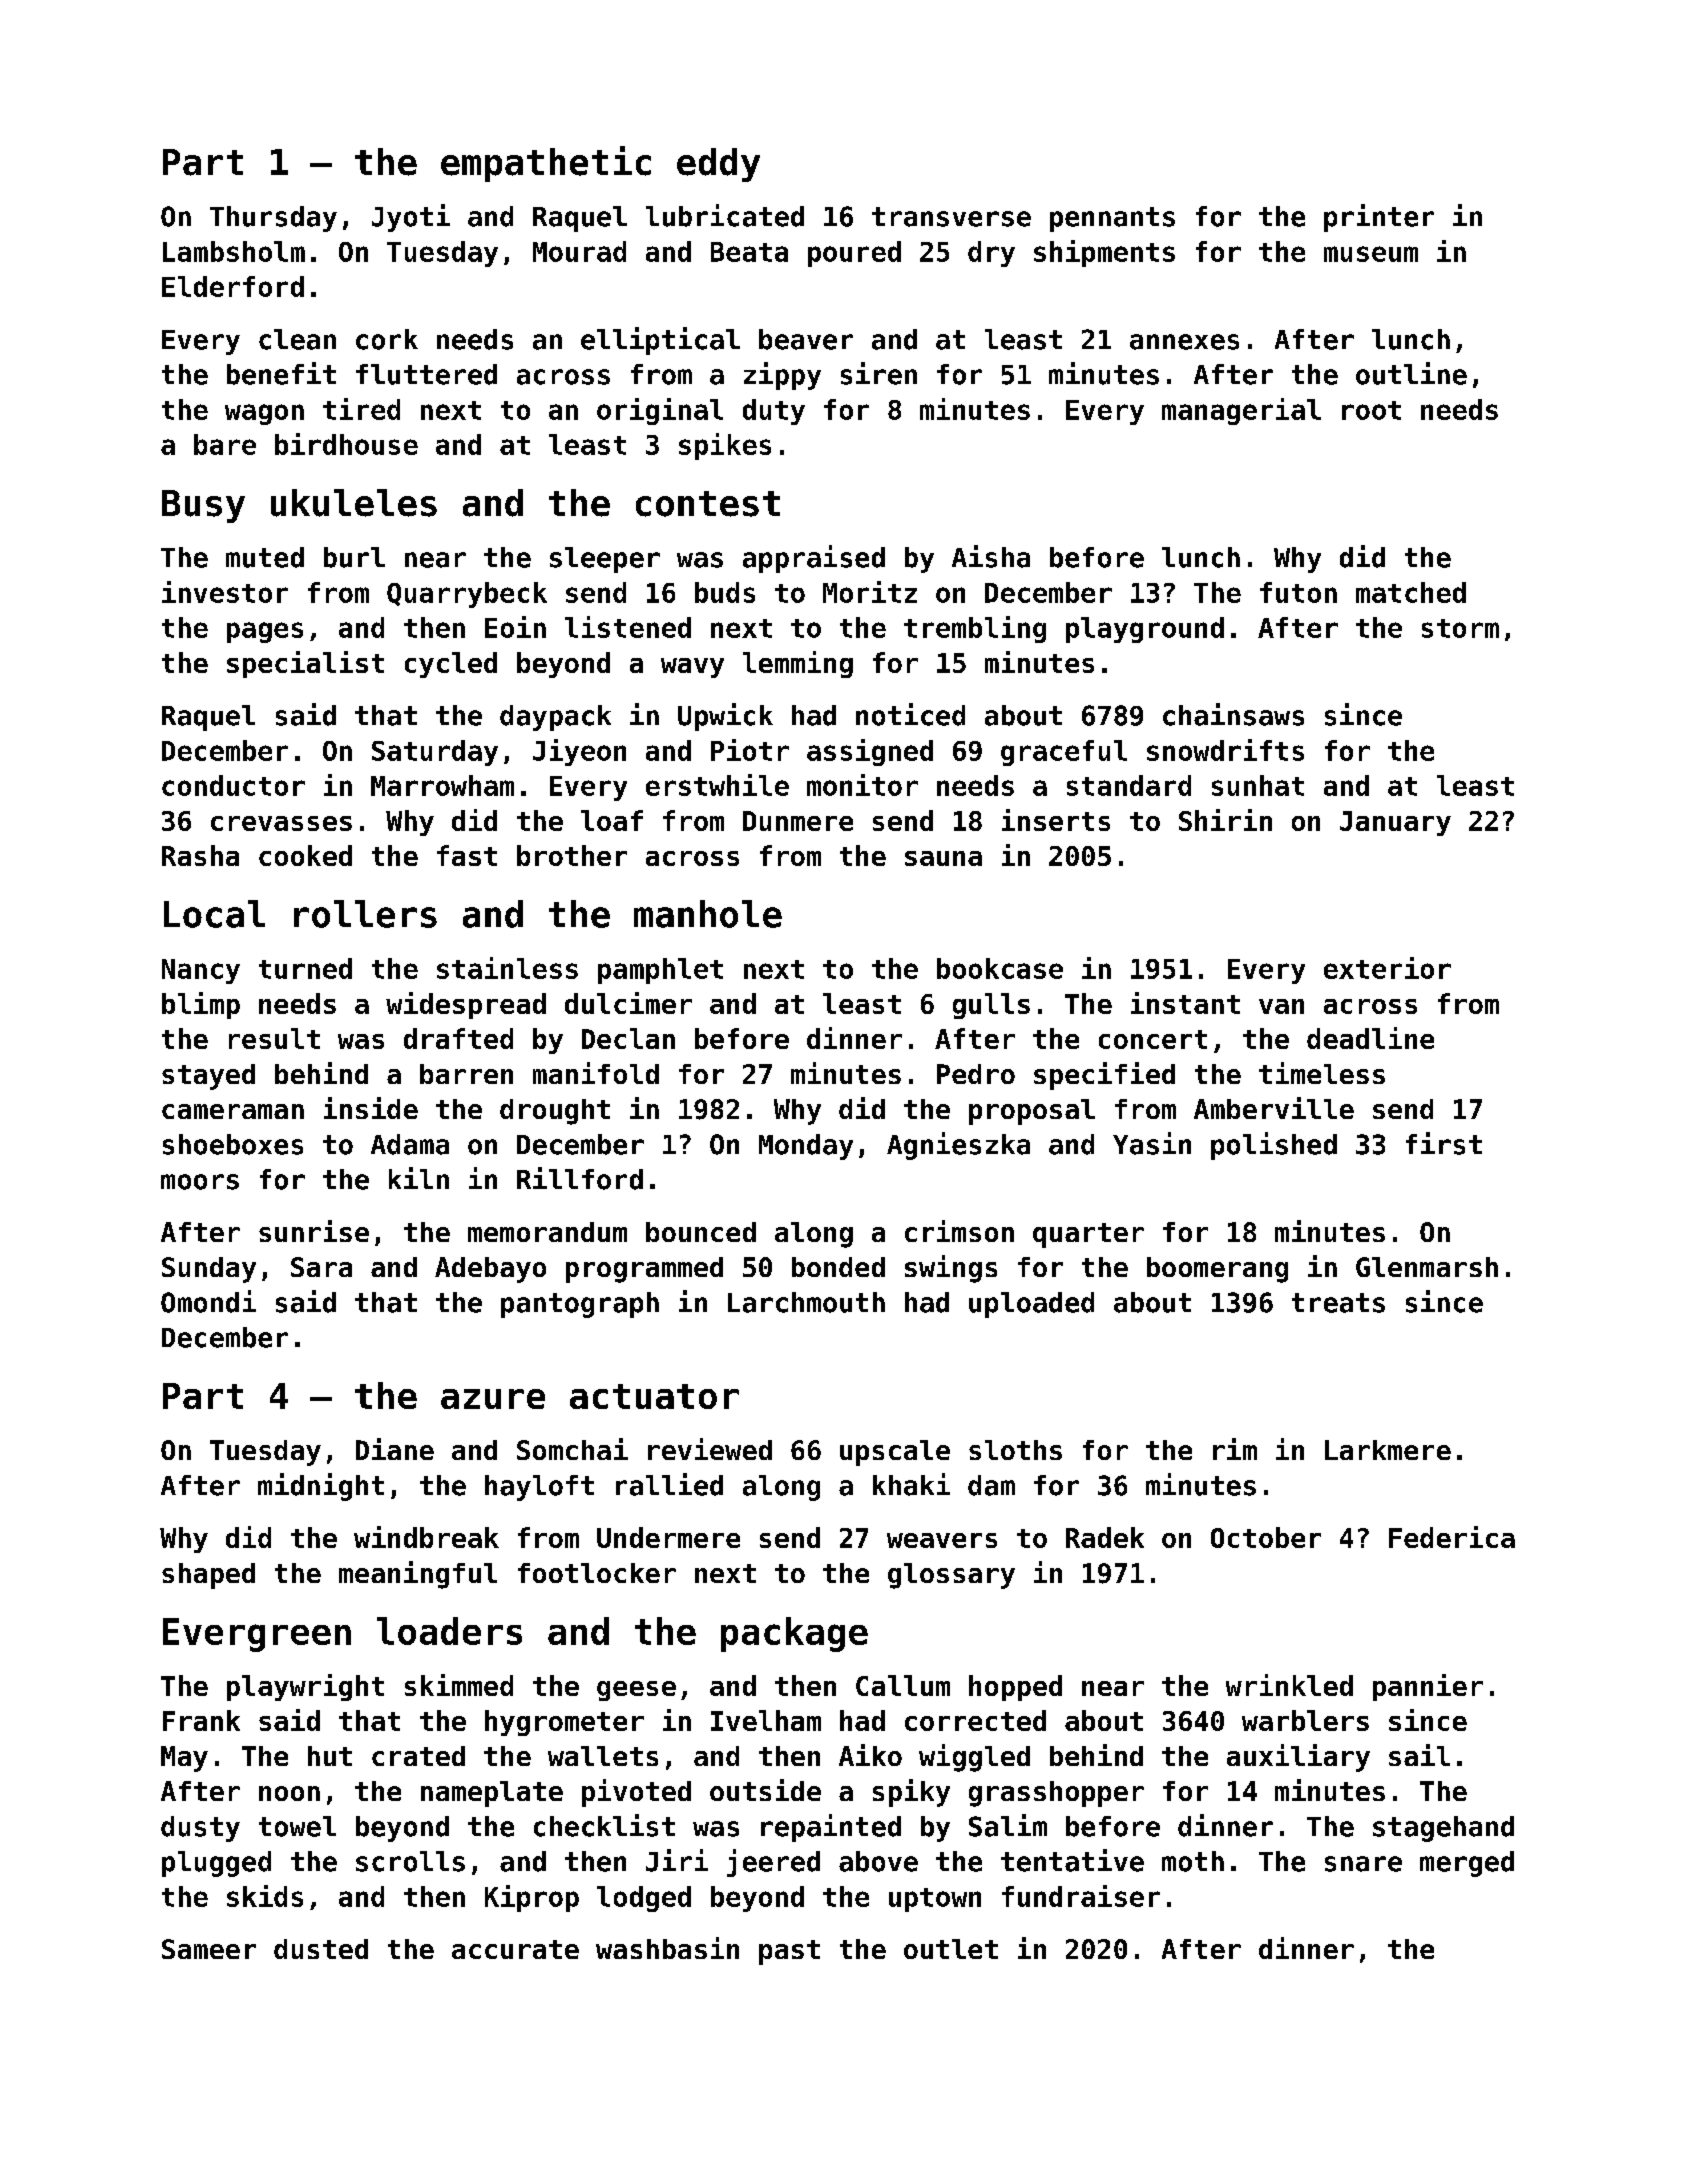  I want to click on towel, so click(297, 1826).
